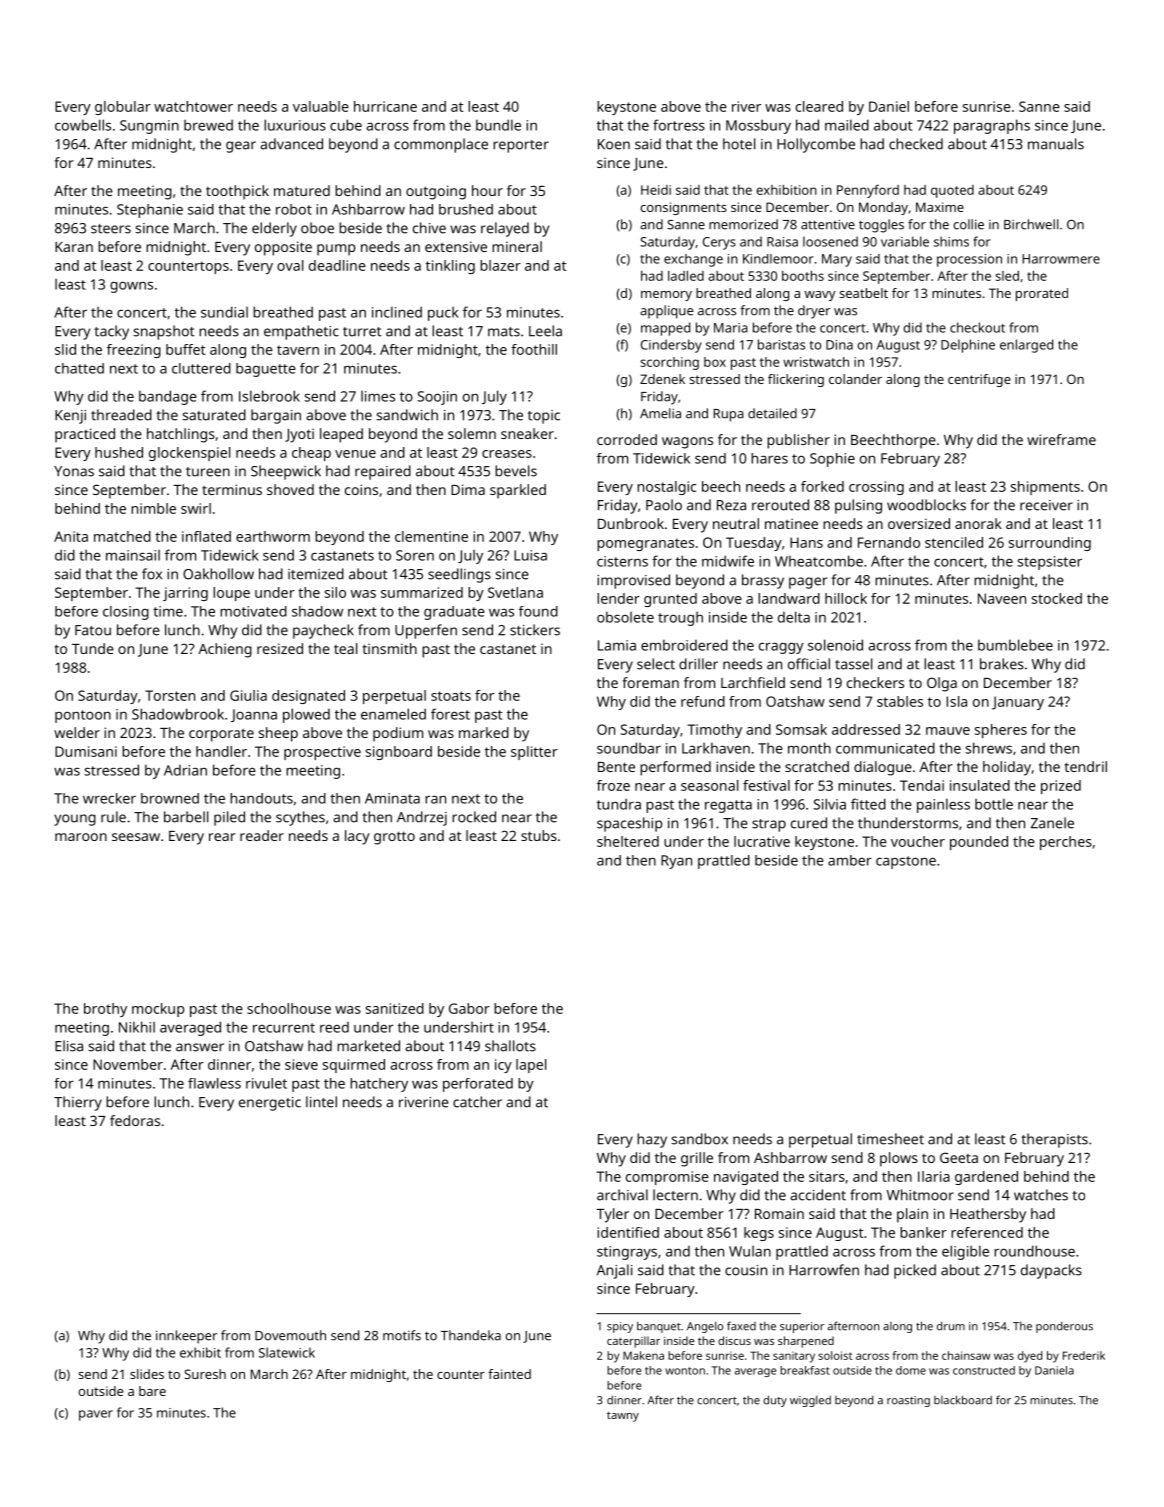  I want to click on Ryan, so click(676, 862).
